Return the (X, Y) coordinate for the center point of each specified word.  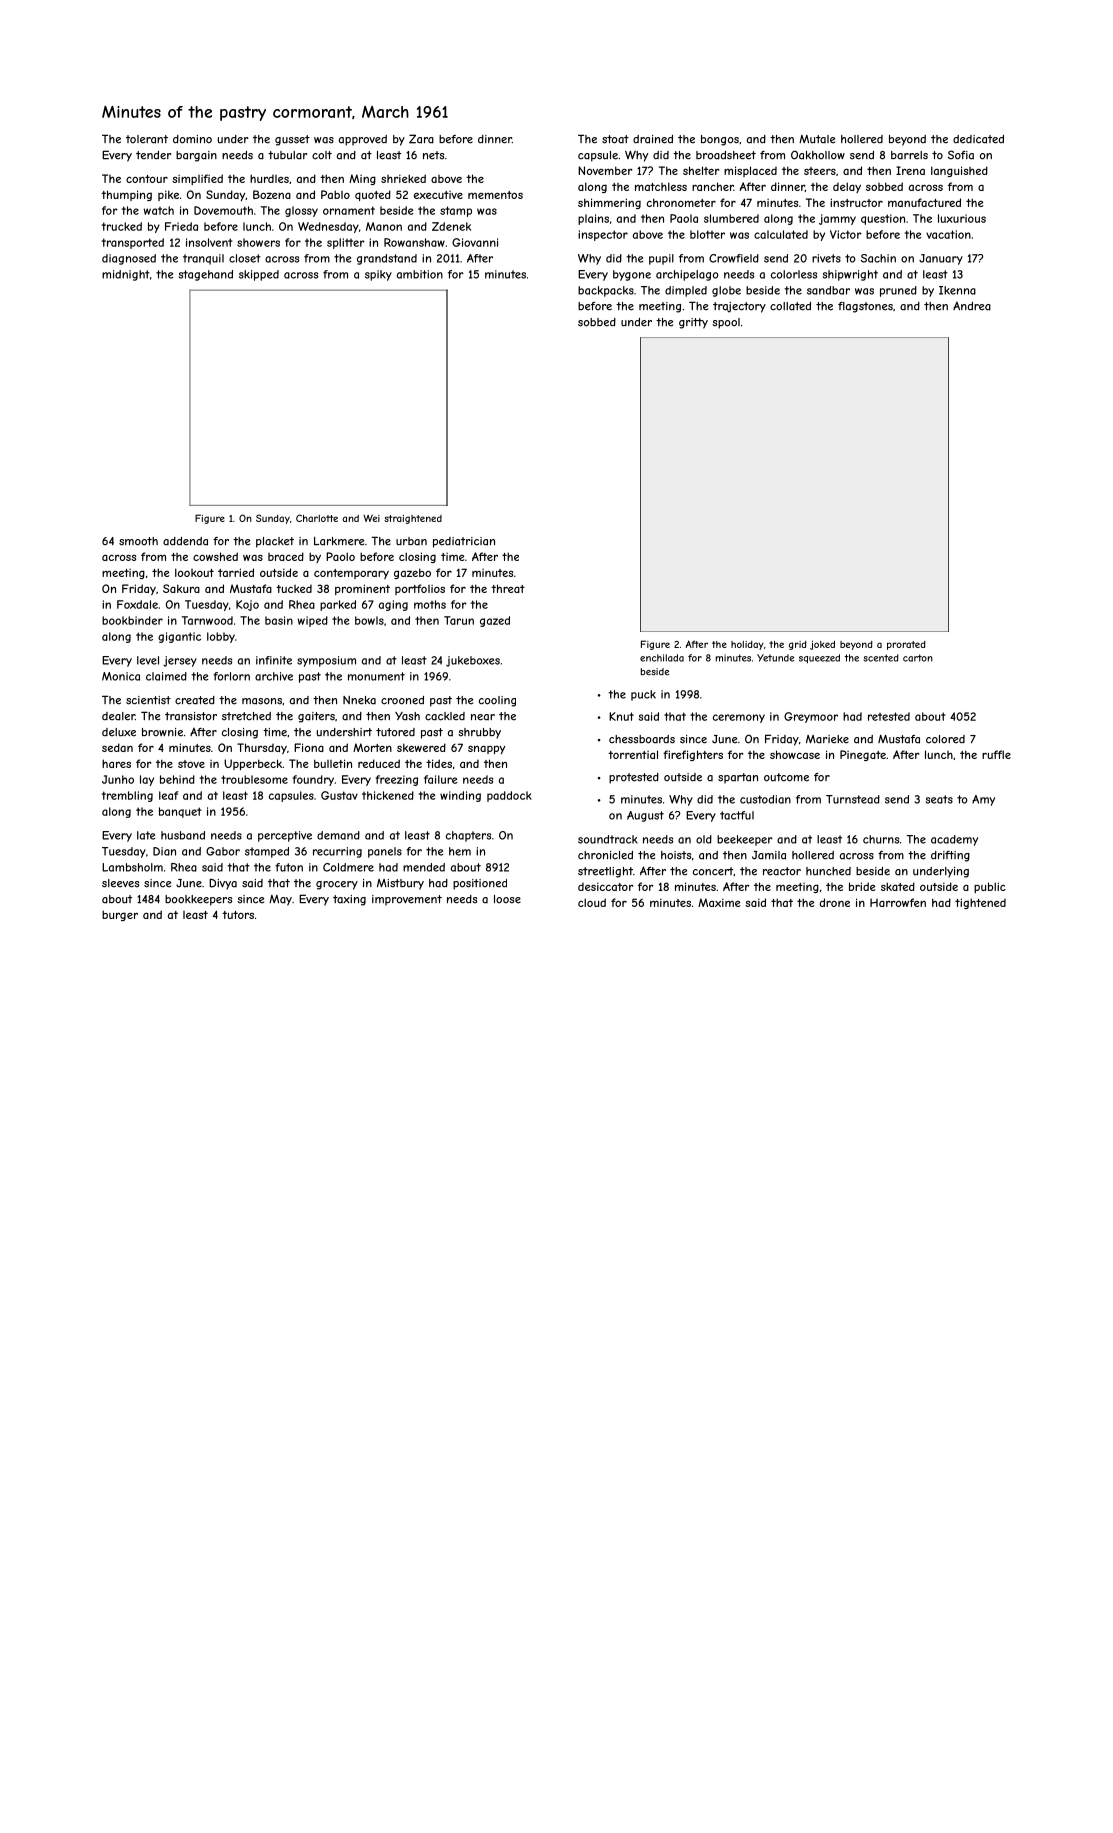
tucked (294, 589)
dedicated (978, 139)
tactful (737, 815)
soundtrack (608, 839)
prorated (906, 645)
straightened (413, 519)
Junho (118, 779)
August (645, 816)
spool (726, 323)
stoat (615, 139)
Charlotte (317, 518)
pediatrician (464, 542)
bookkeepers (198, 900)
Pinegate (863, 755)
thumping (126, 195)
